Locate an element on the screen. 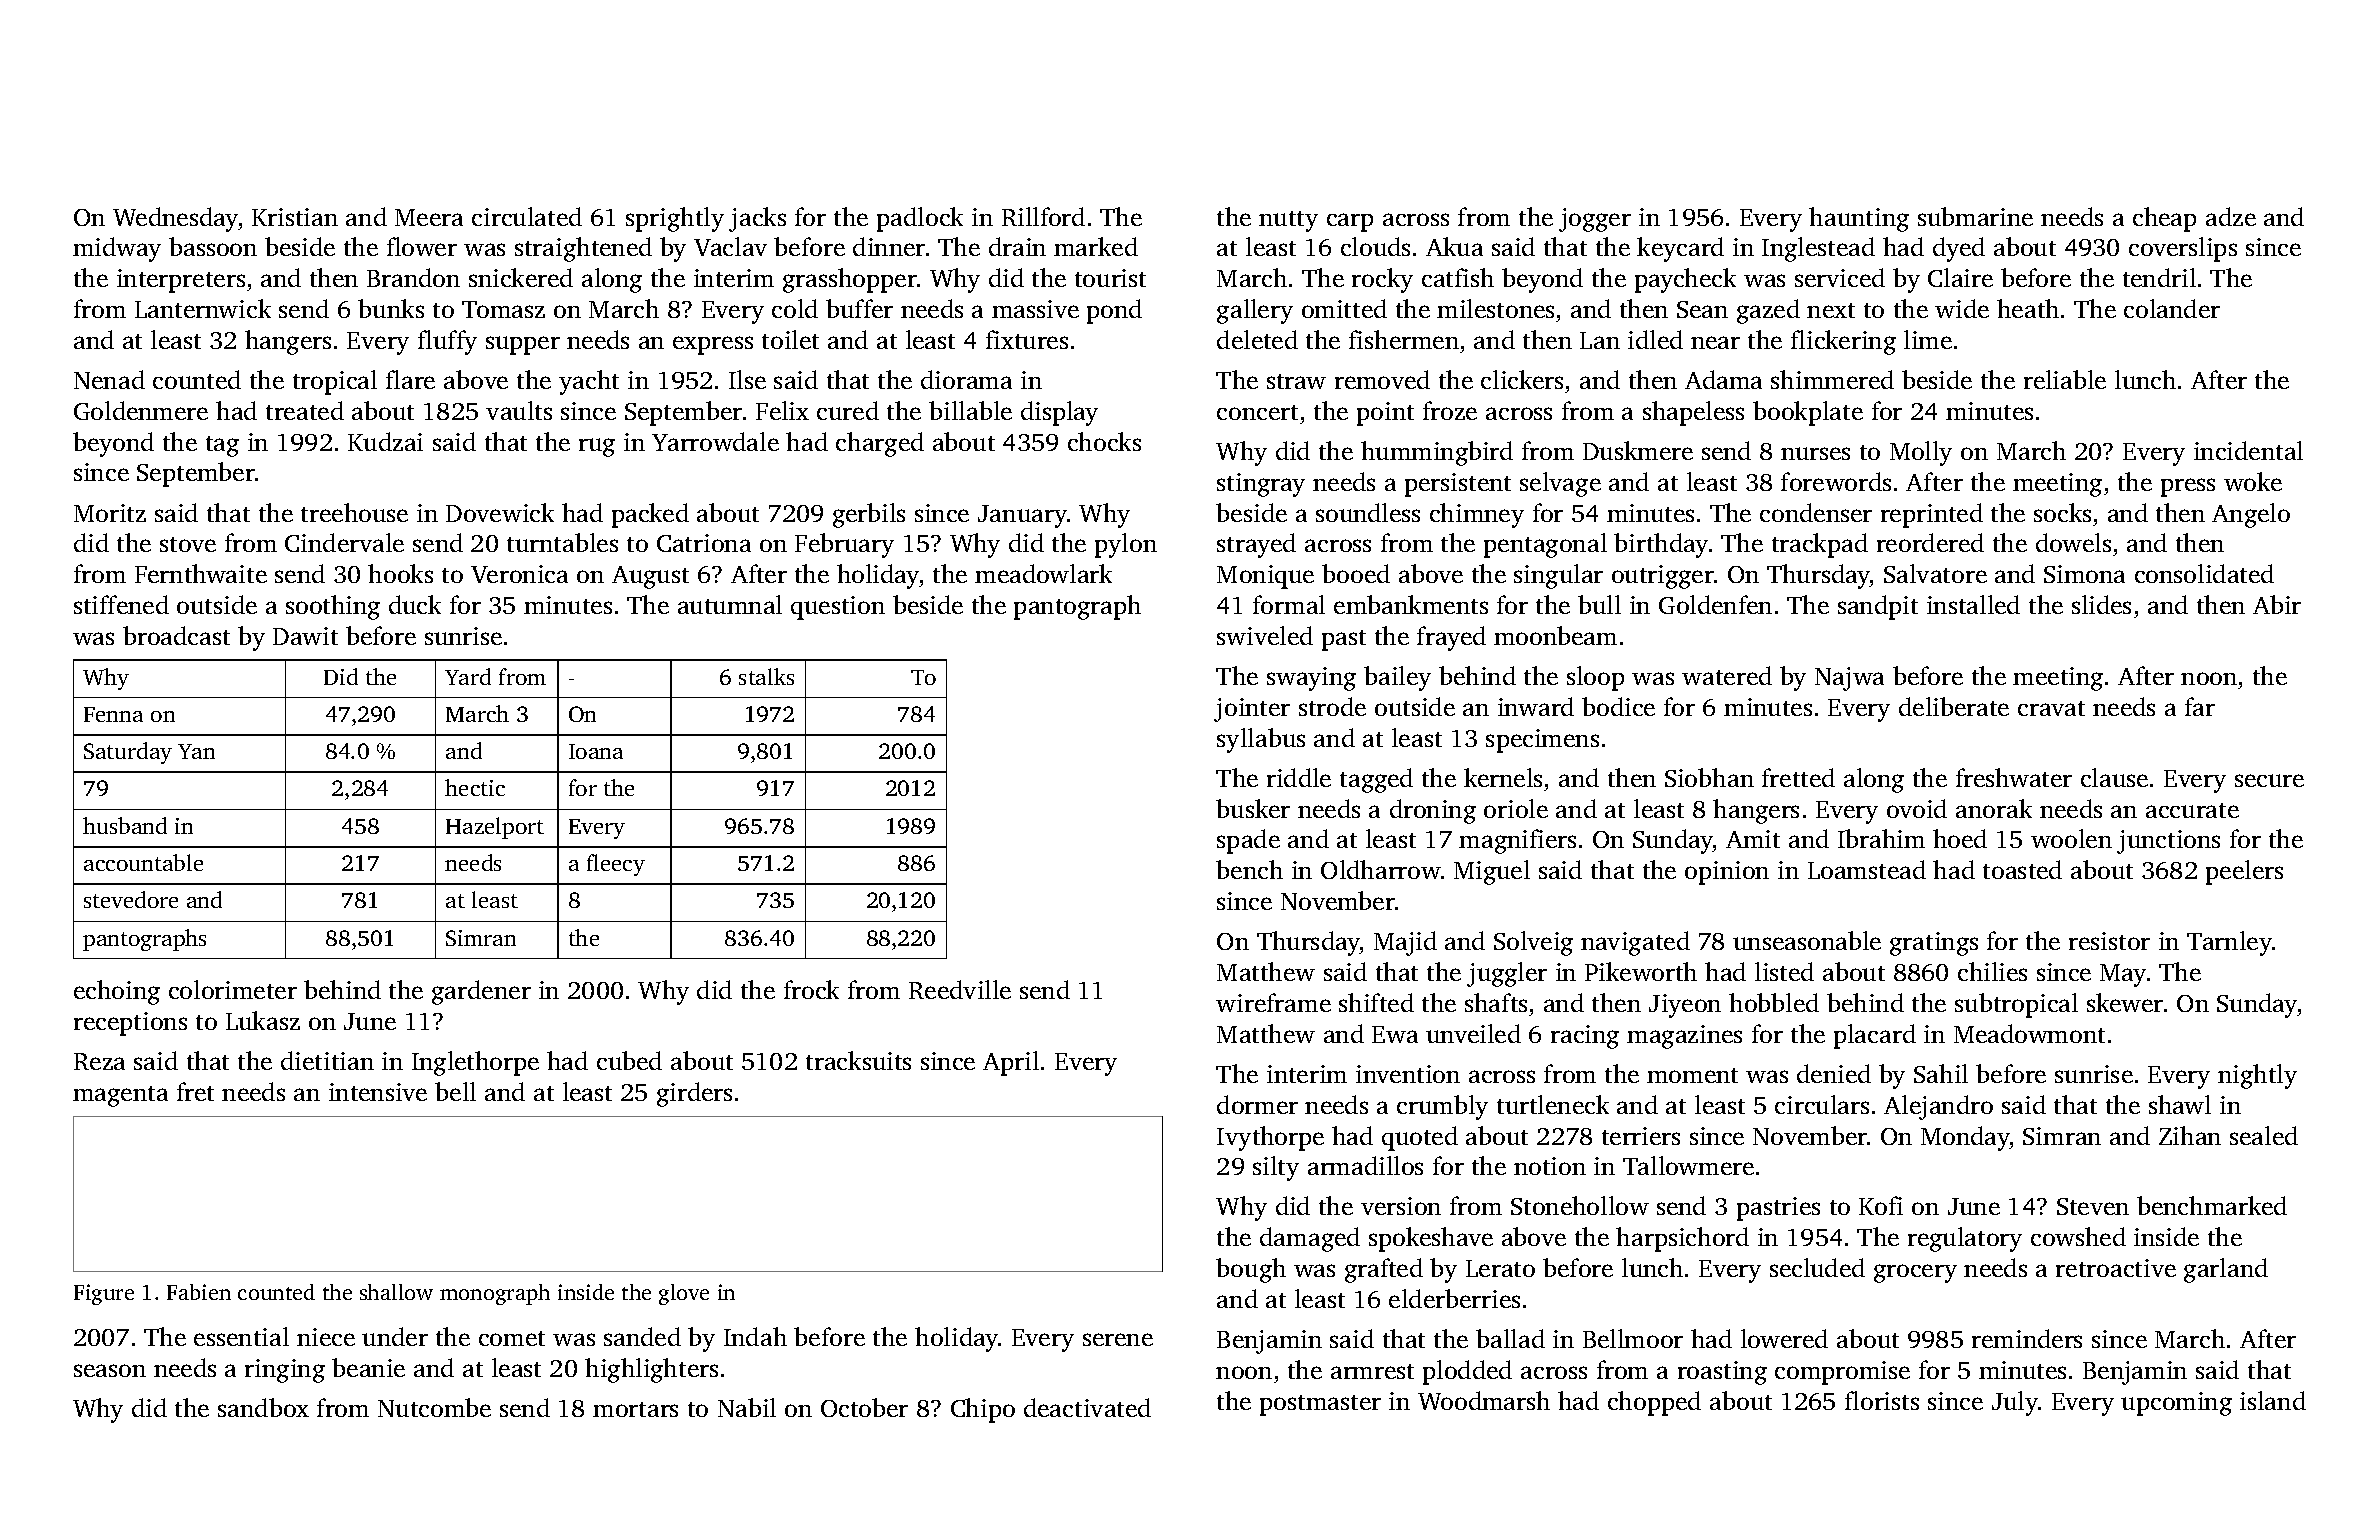  Chipo is located at coordinates (983, 1410).
